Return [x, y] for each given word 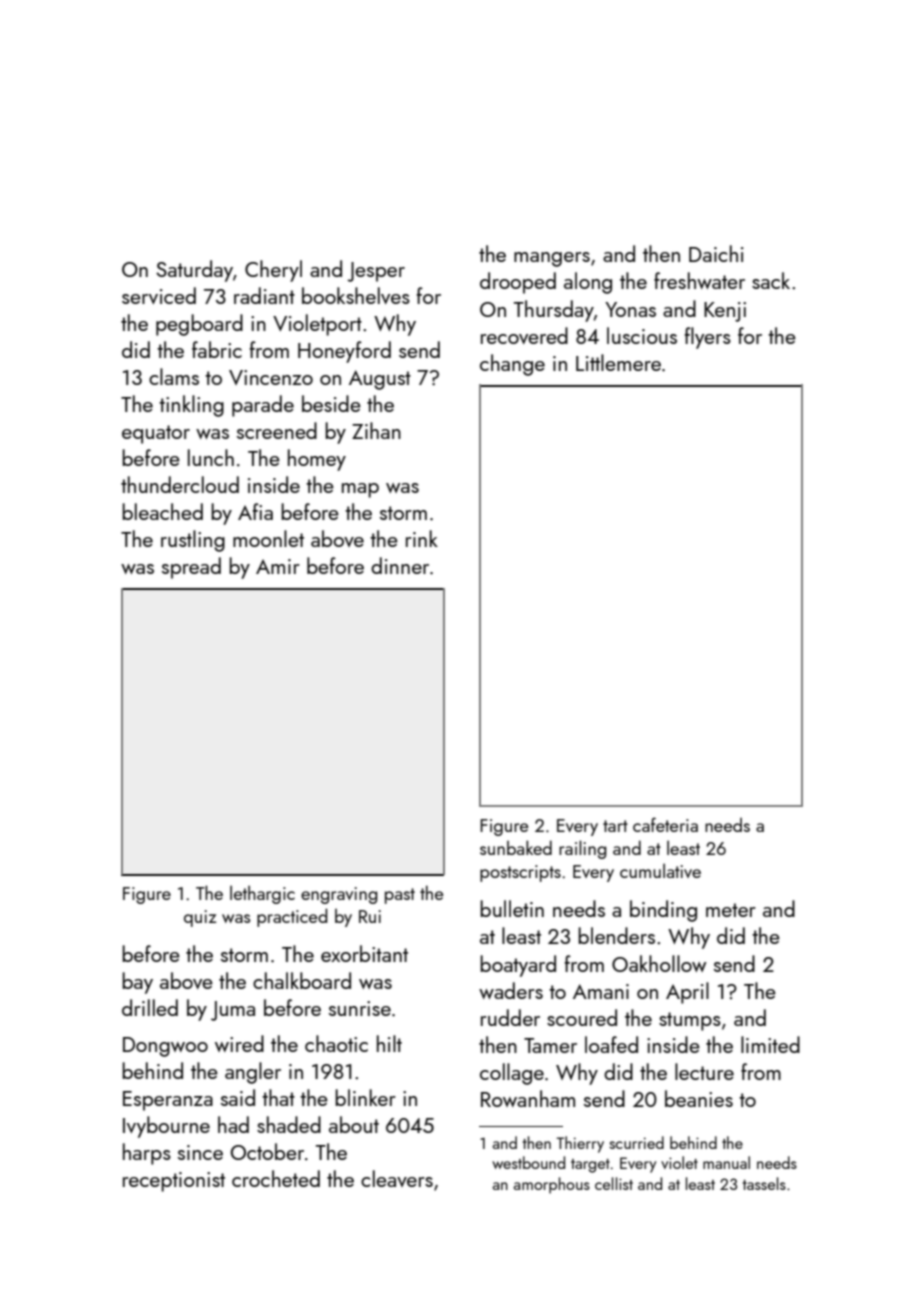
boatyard [518, 966]
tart [615, 826]
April [687, 993]
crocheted [276, 1178]
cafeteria [665, 824]
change [512, 365]
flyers [708, 338]
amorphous [552, 1185]
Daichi [716, 253]
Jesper [376, 272]
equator [156, 434]
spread [191, 568]
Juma [233, 1011]
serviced [159, 295]
